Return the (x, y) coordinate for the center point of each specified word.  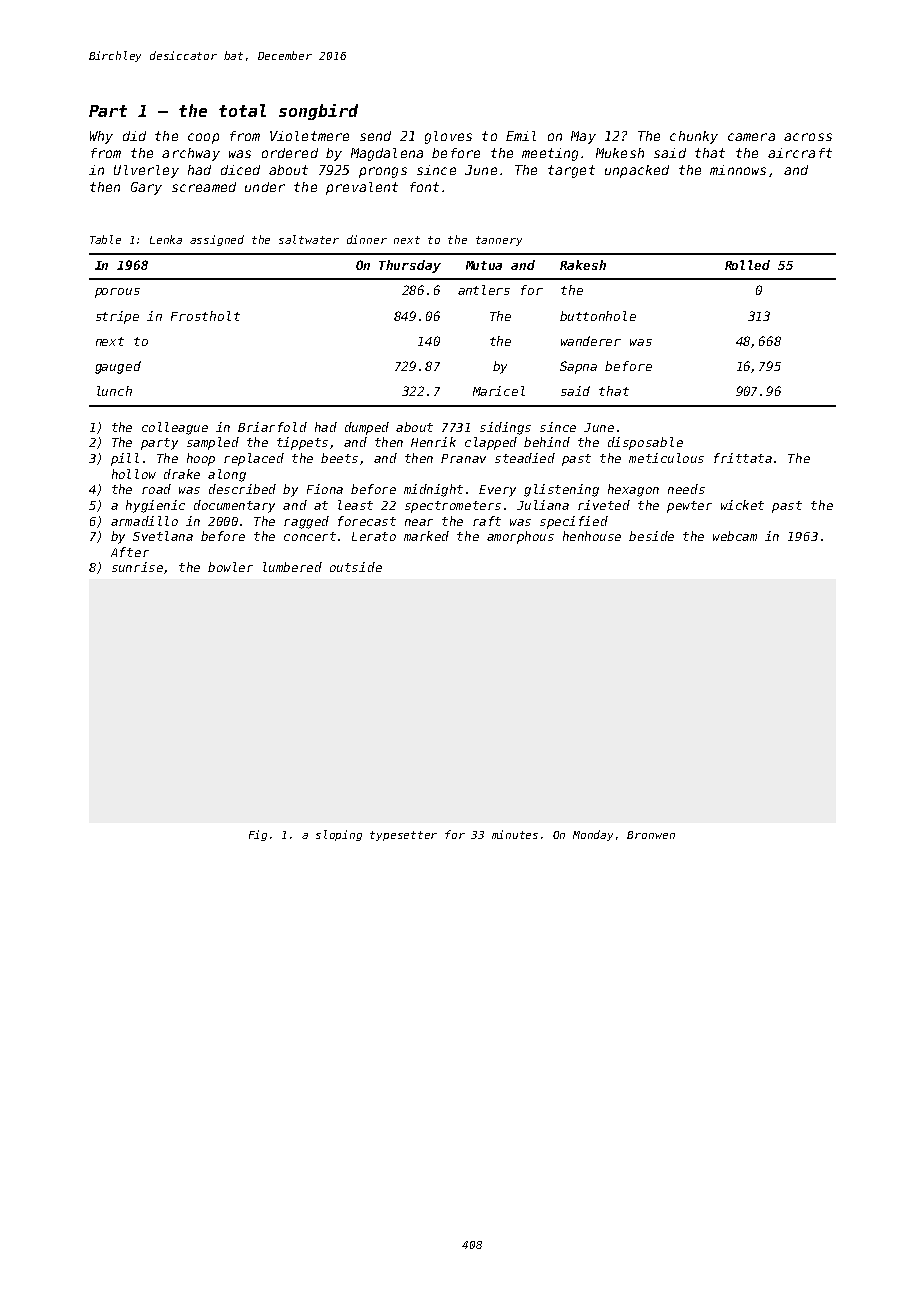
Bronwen (651, 835)
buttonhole (598, 316)
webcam (735, 536)
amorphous (520, 537)
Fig (258, 835)
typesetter (403, 836)
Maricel (499, 391)
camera (751, 137)
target (571, 171)
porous (117, 293)
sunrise (137, 567)
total (242, 110)
